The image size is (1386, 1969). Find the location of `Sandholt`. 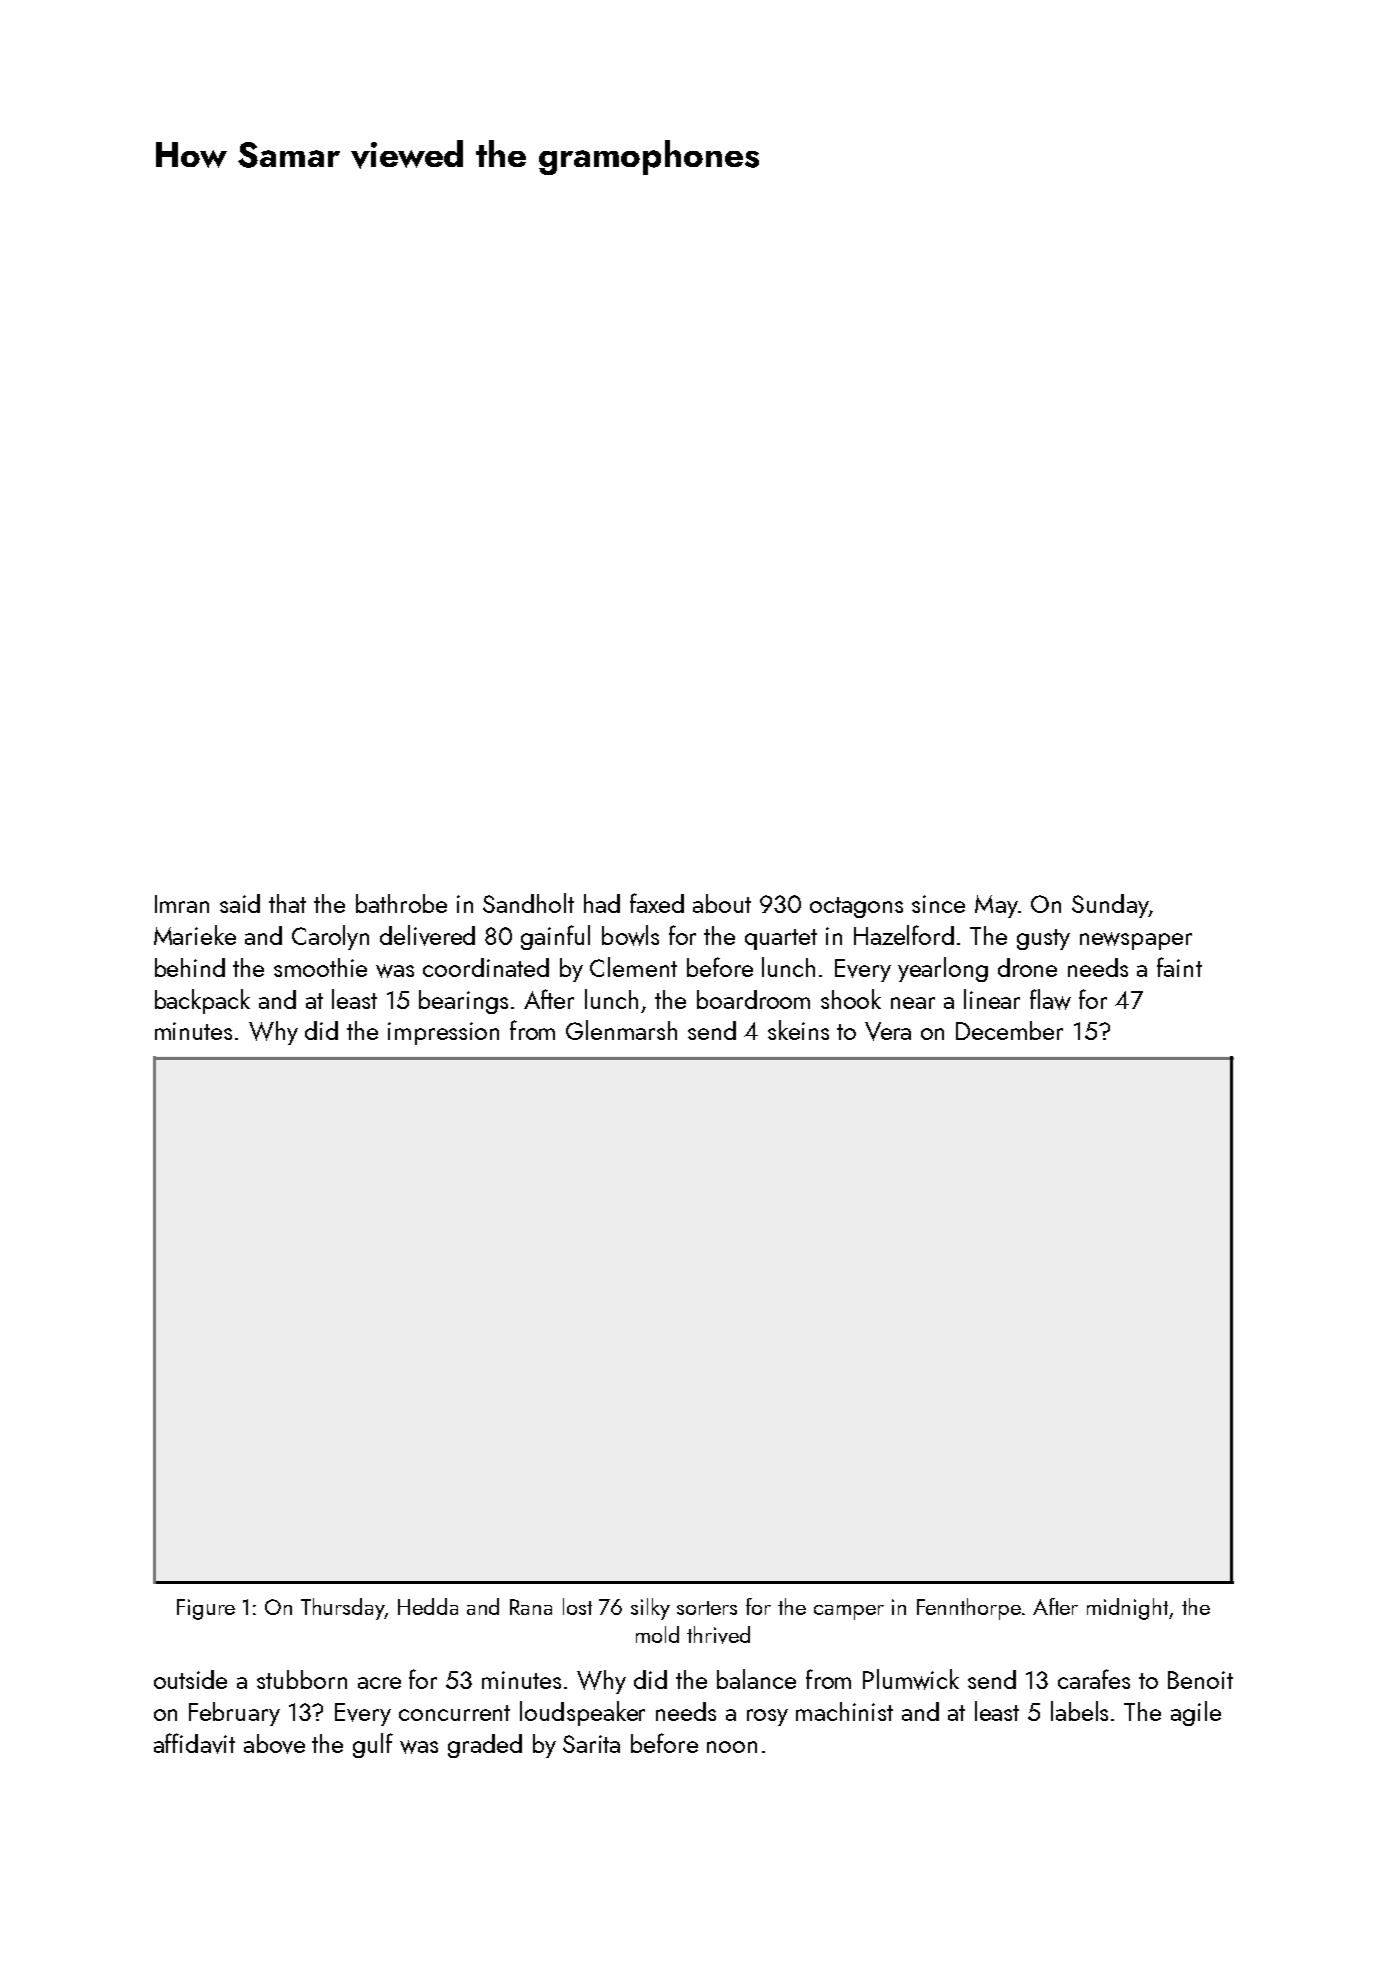

Sandholt is located at coordinates (528, 903).
